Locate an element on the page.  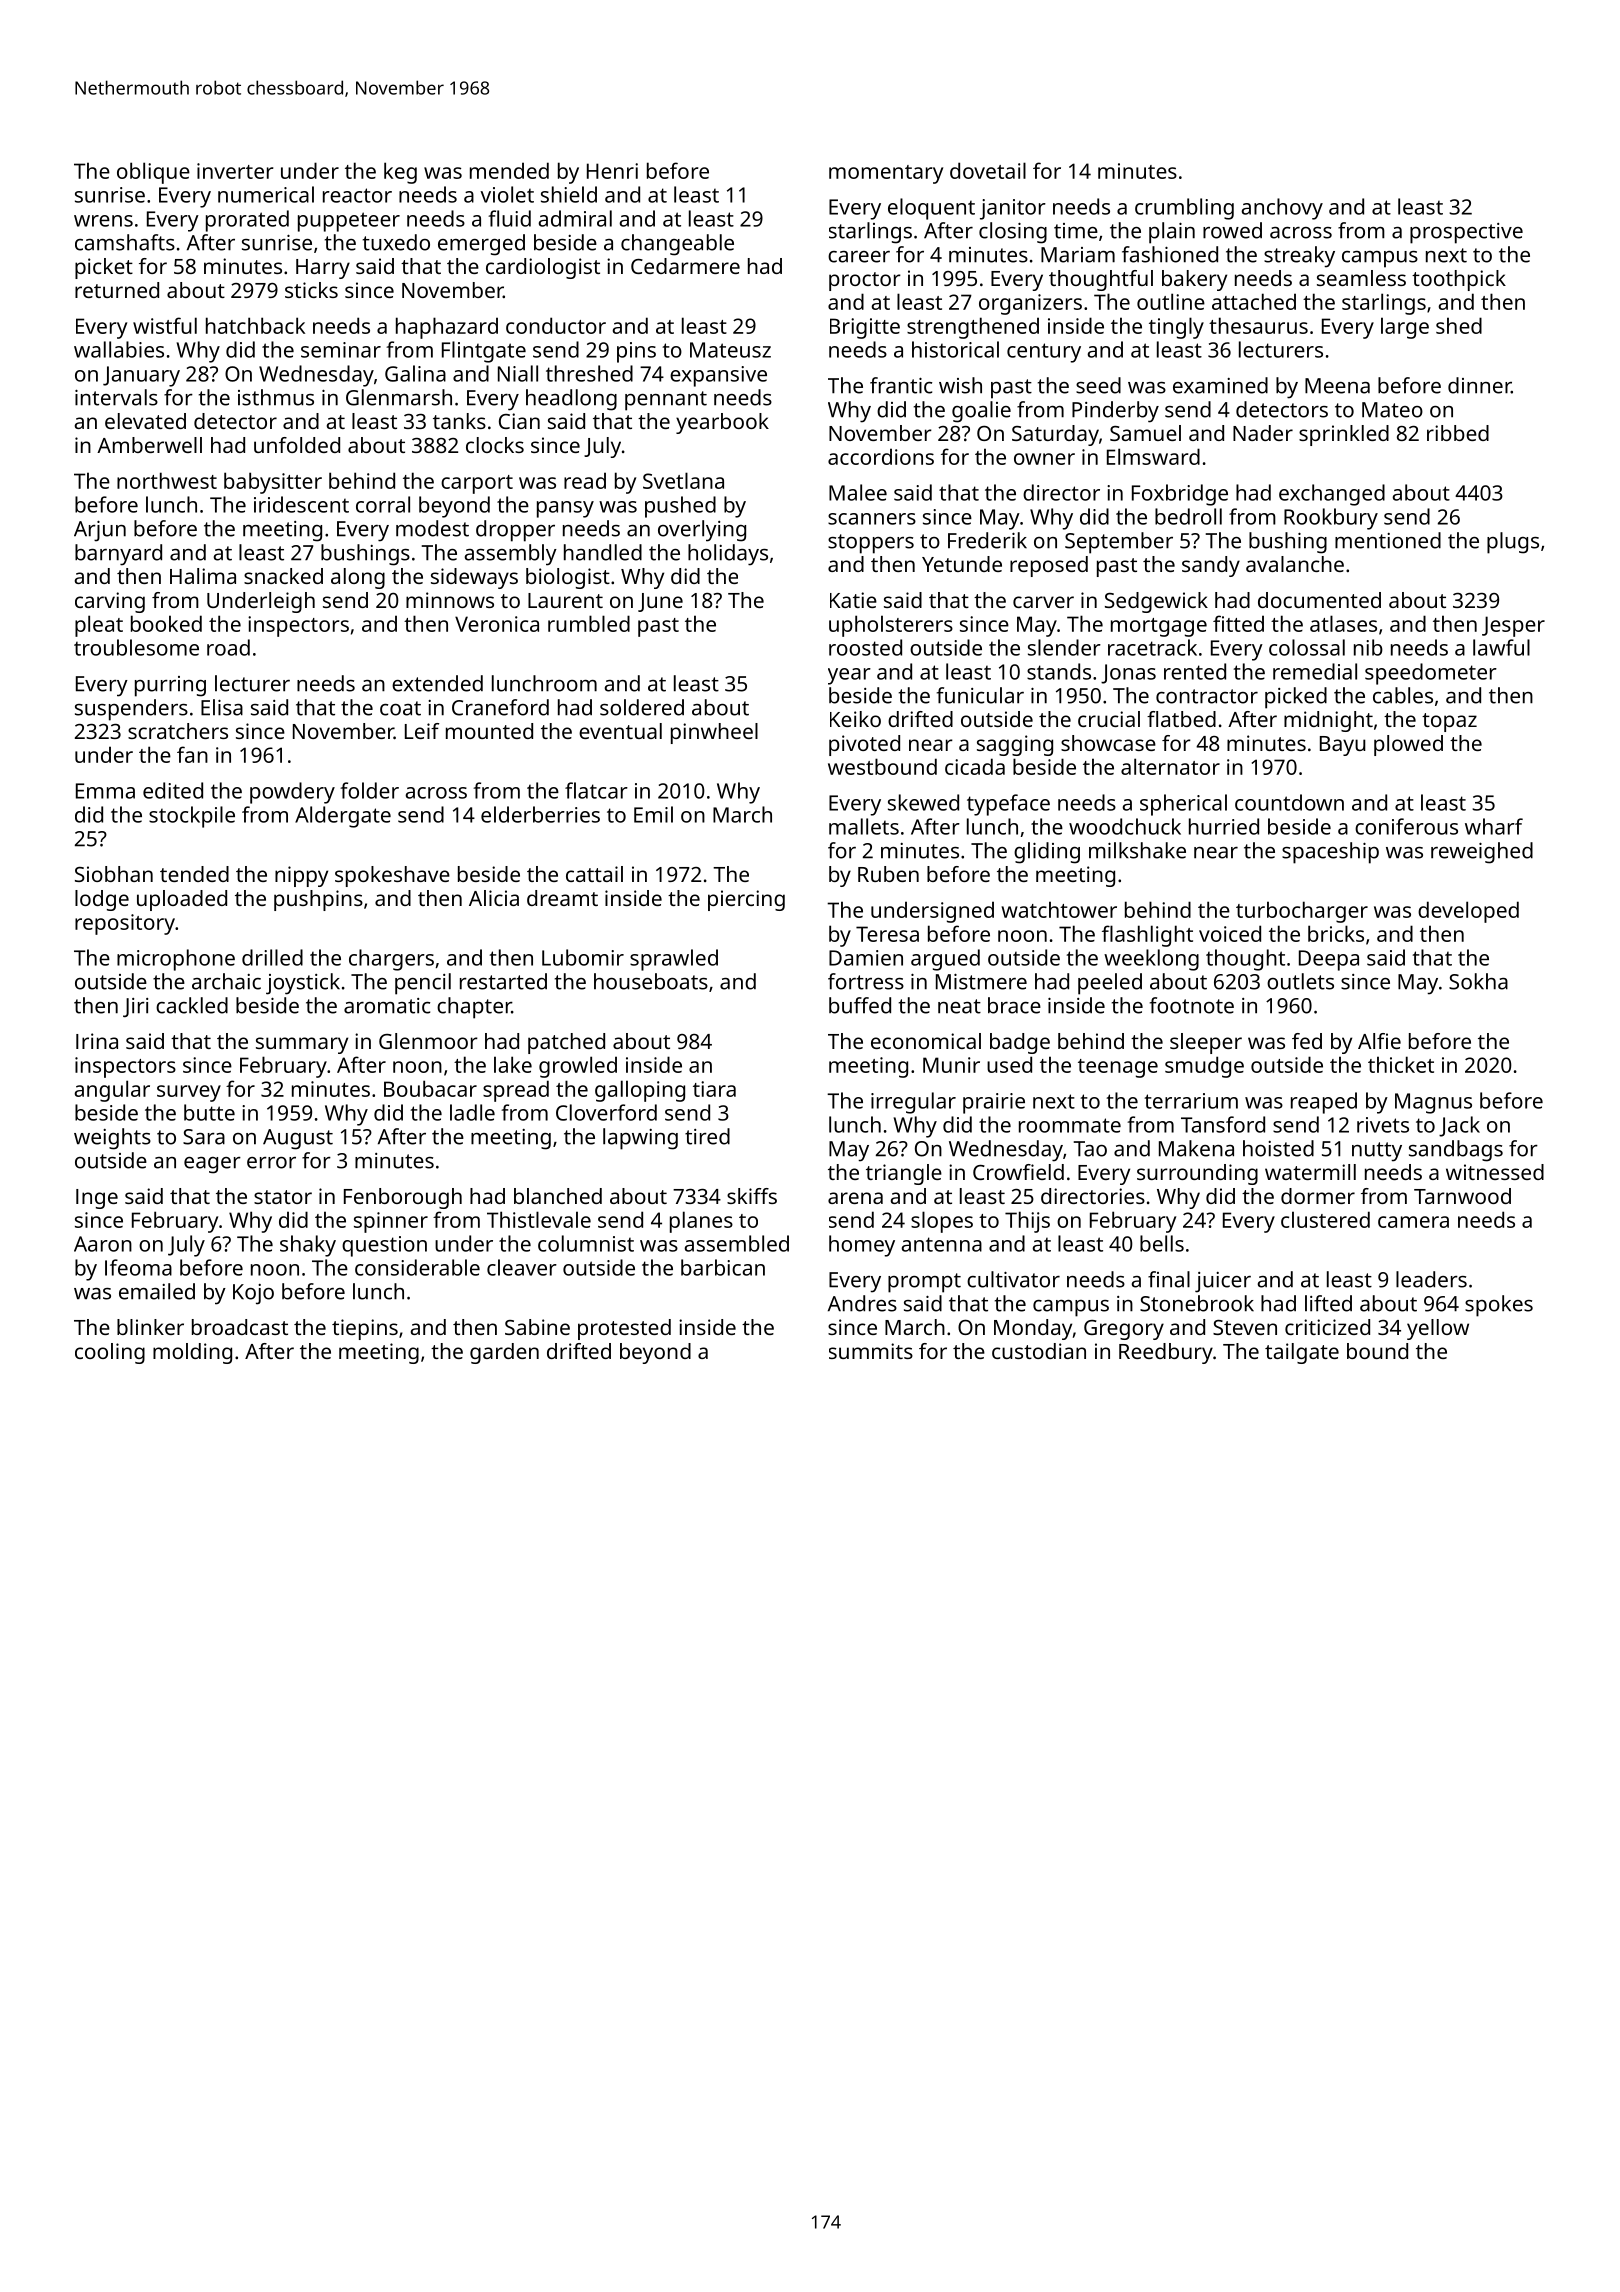
Mateusz is located at coordinates (730, 350).
